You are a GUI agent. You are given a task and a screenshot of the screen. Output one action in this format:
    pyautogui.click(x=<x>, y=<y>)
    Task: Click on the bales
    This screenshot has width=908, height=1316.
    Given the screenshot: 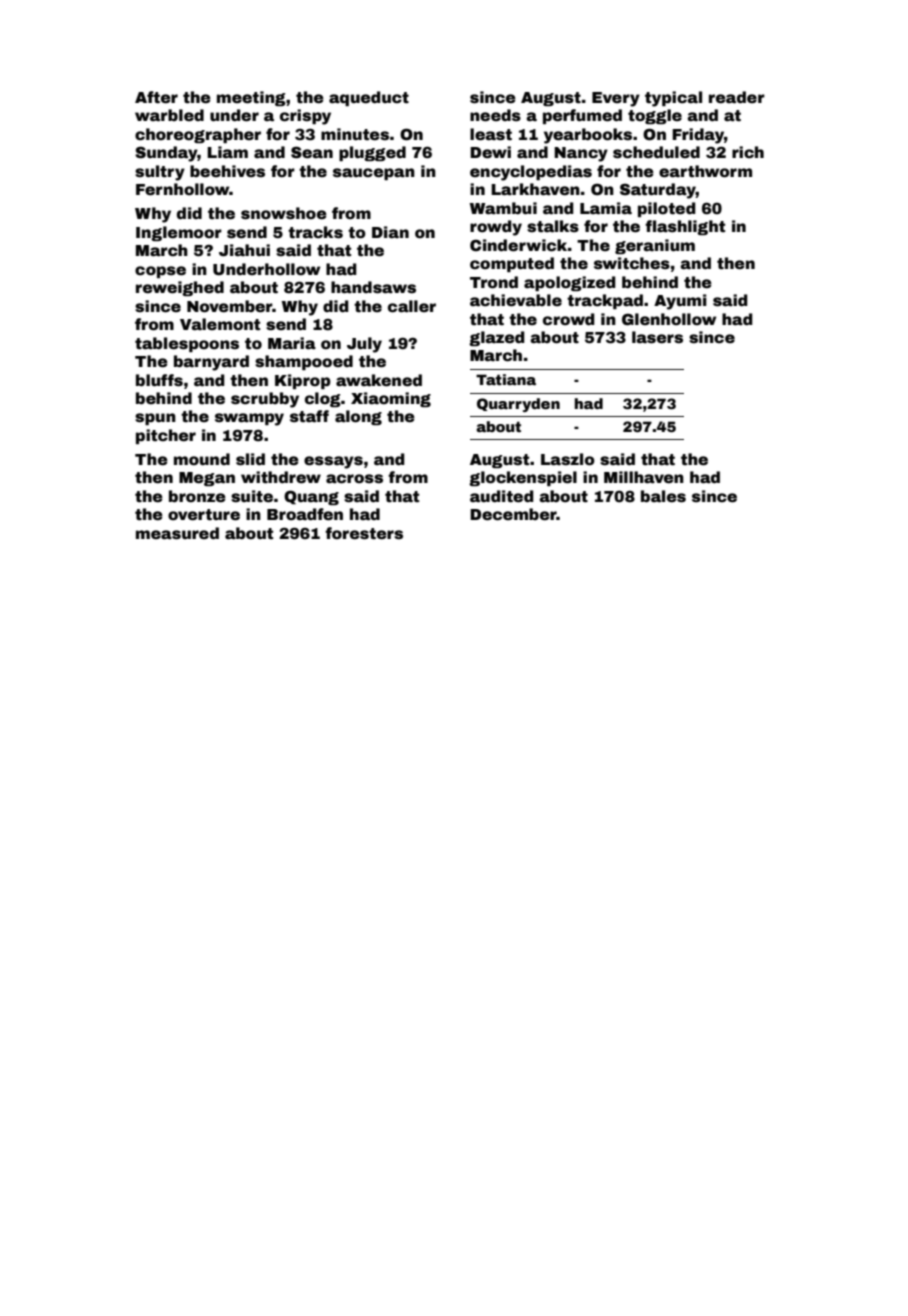 What is the action you would take?
    pyautogui.click(x=663, y=496)
